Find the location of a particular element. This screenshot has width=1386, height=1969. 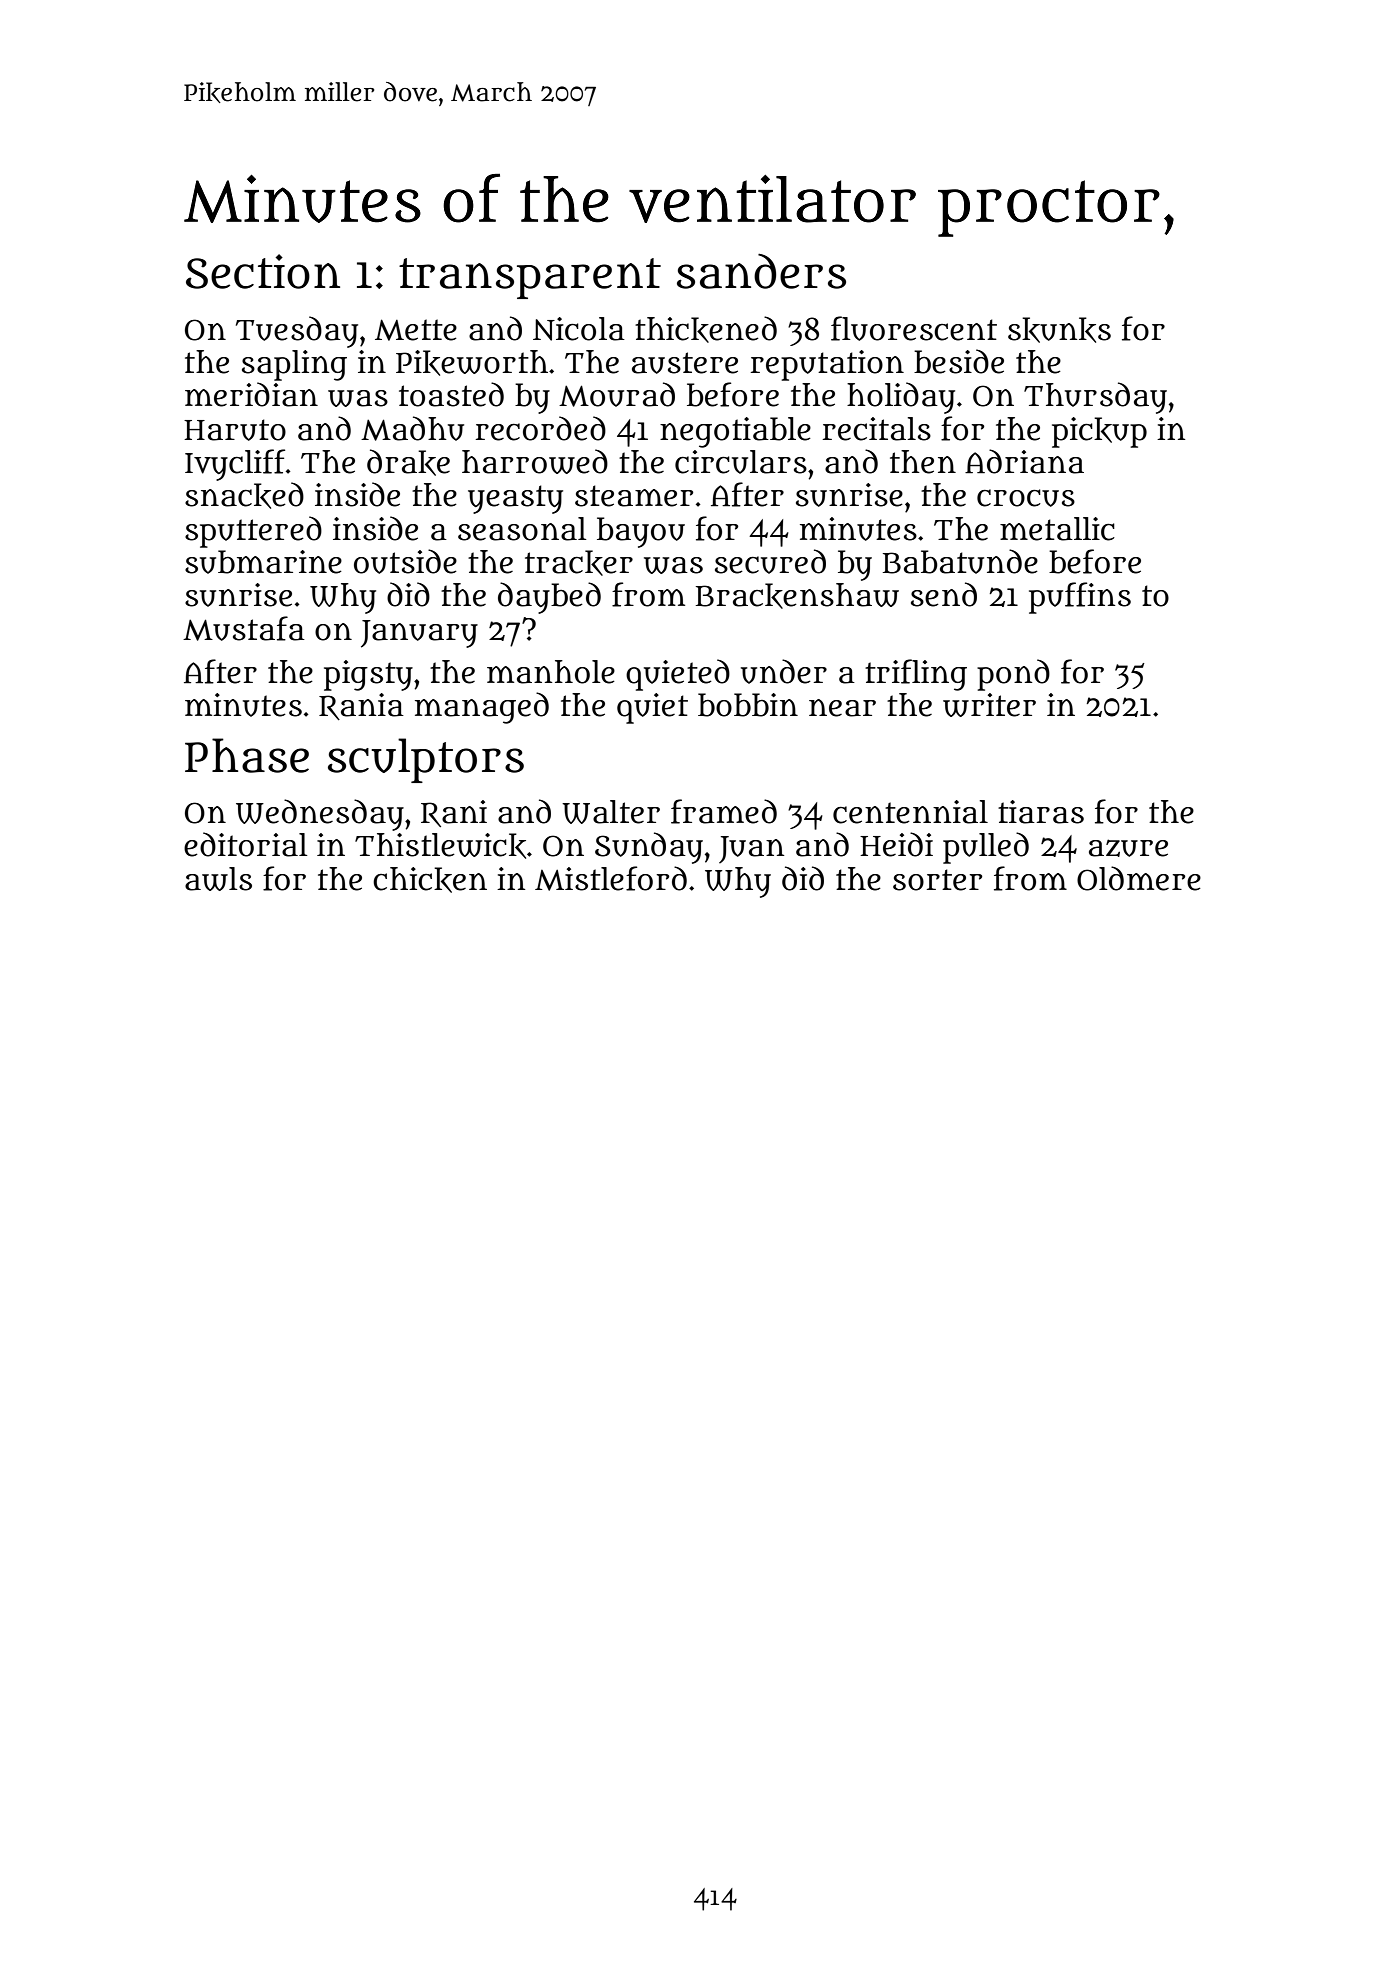

Mistleford is located at coordinates (611, 878).
